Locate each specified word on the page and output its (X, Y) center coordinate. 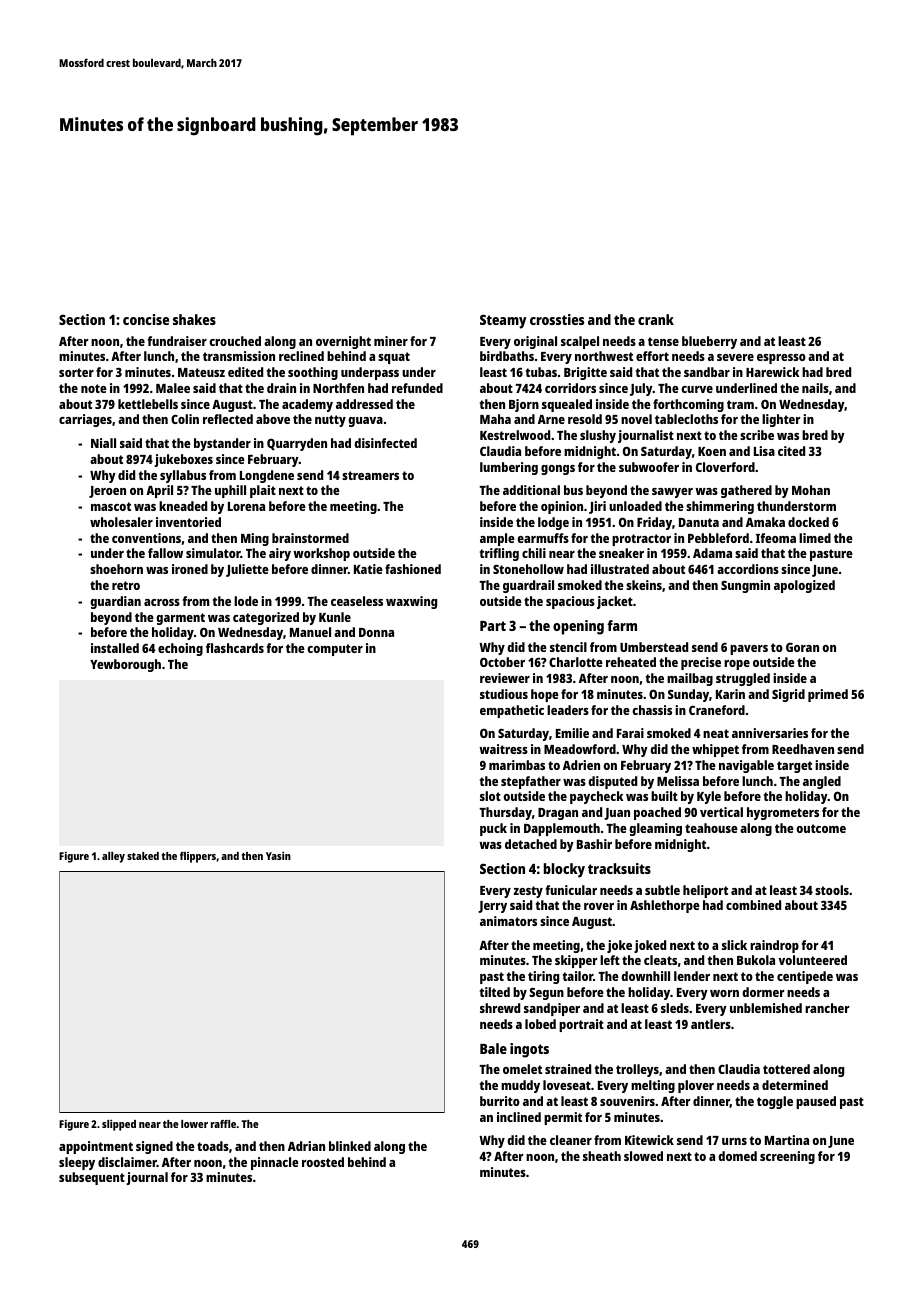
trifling (499, 554)
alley (113, 857)
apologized (804, 586)
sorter (76, 372)
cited (791, 451)
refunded (417, 388)
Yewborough (125, 665)
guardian (115, 602)
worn (724, 993)
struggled (743, 679)
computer (335, 650)
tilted (495, 992)
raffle (223, 1124)
